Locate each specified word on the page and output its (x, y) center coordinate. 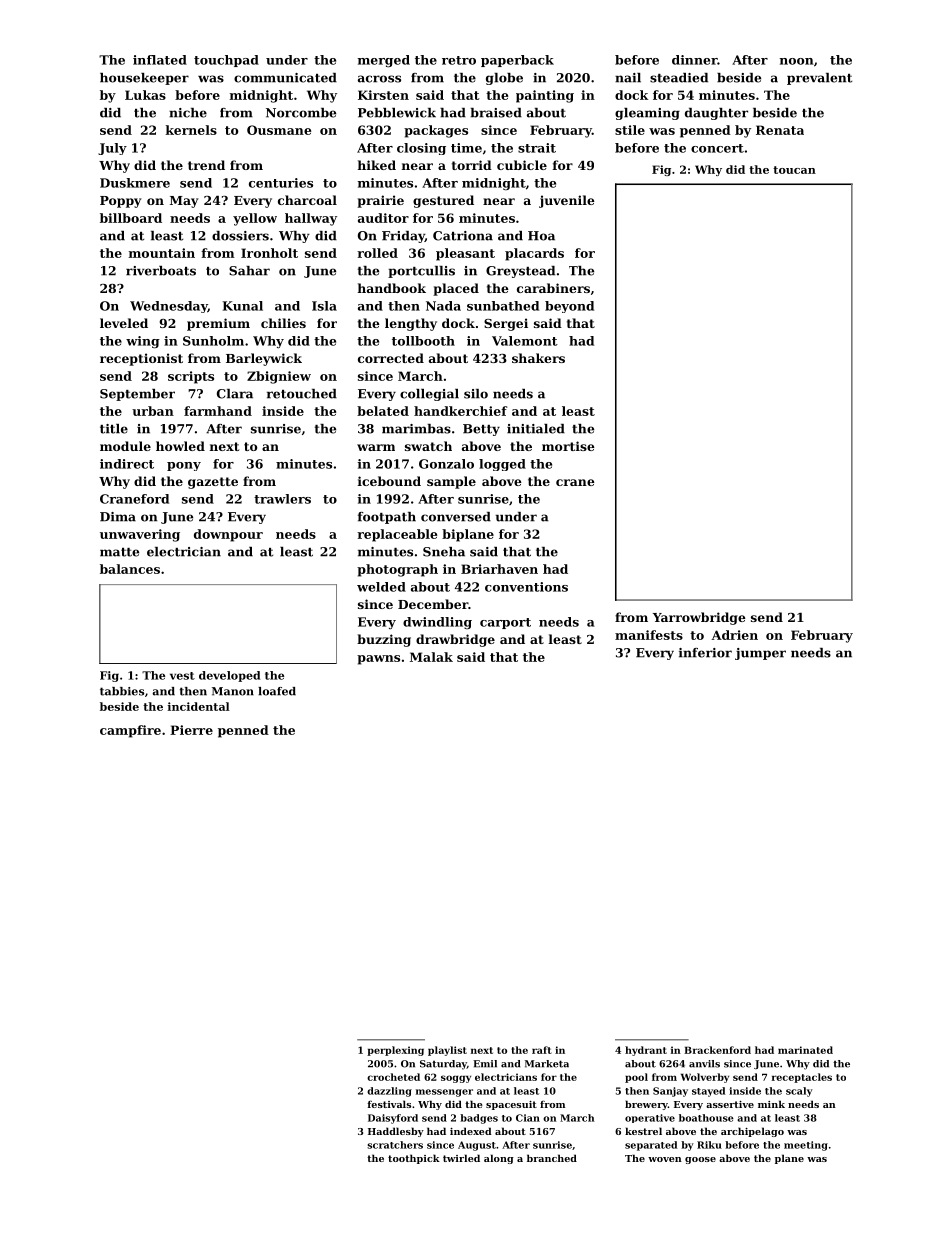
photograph (397, 570)
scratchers (395, 1145)
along (499, 1159)
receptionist (141, 359)
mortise (568, 446)
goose (700, 1160)
